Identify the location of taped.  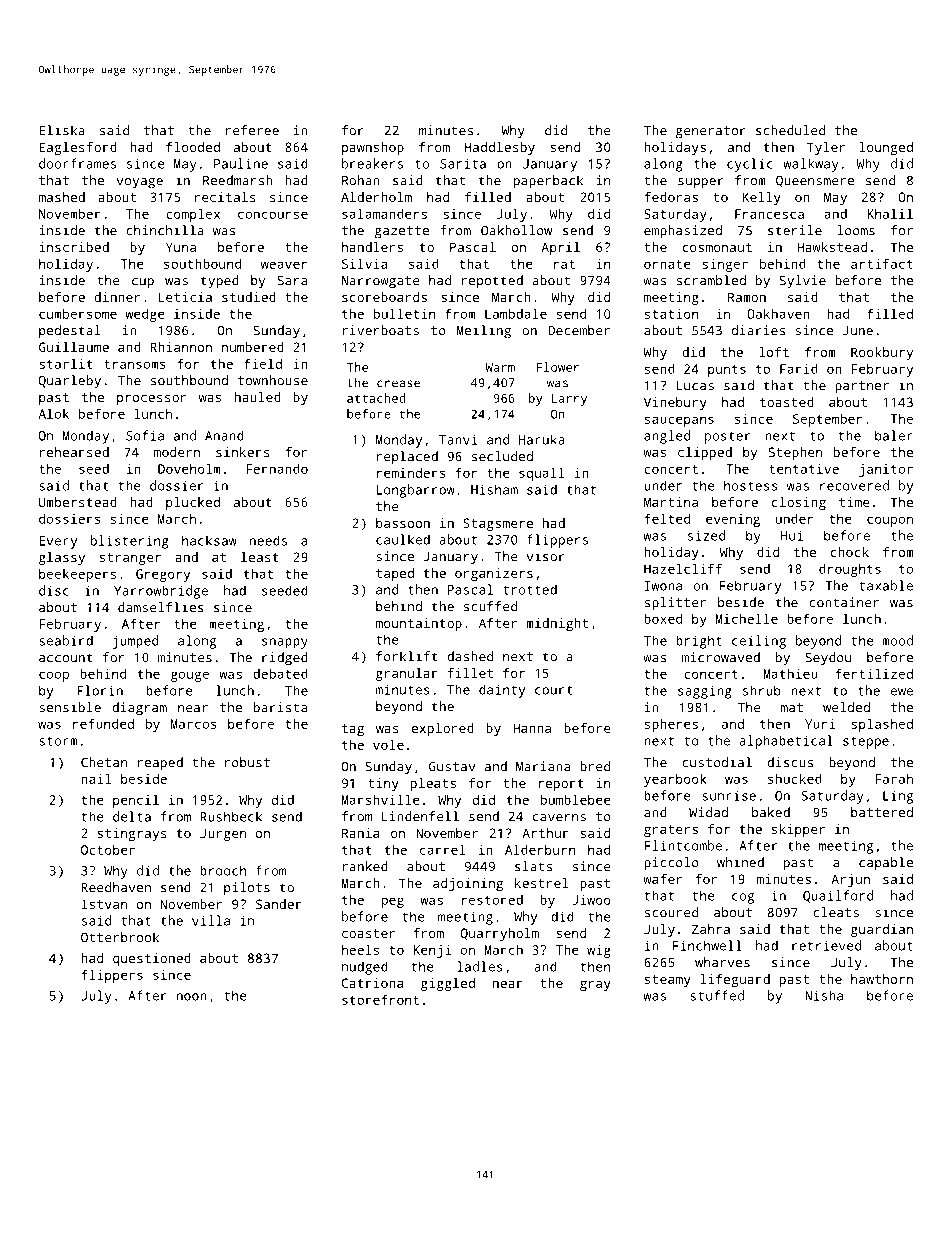
(395, 574).
